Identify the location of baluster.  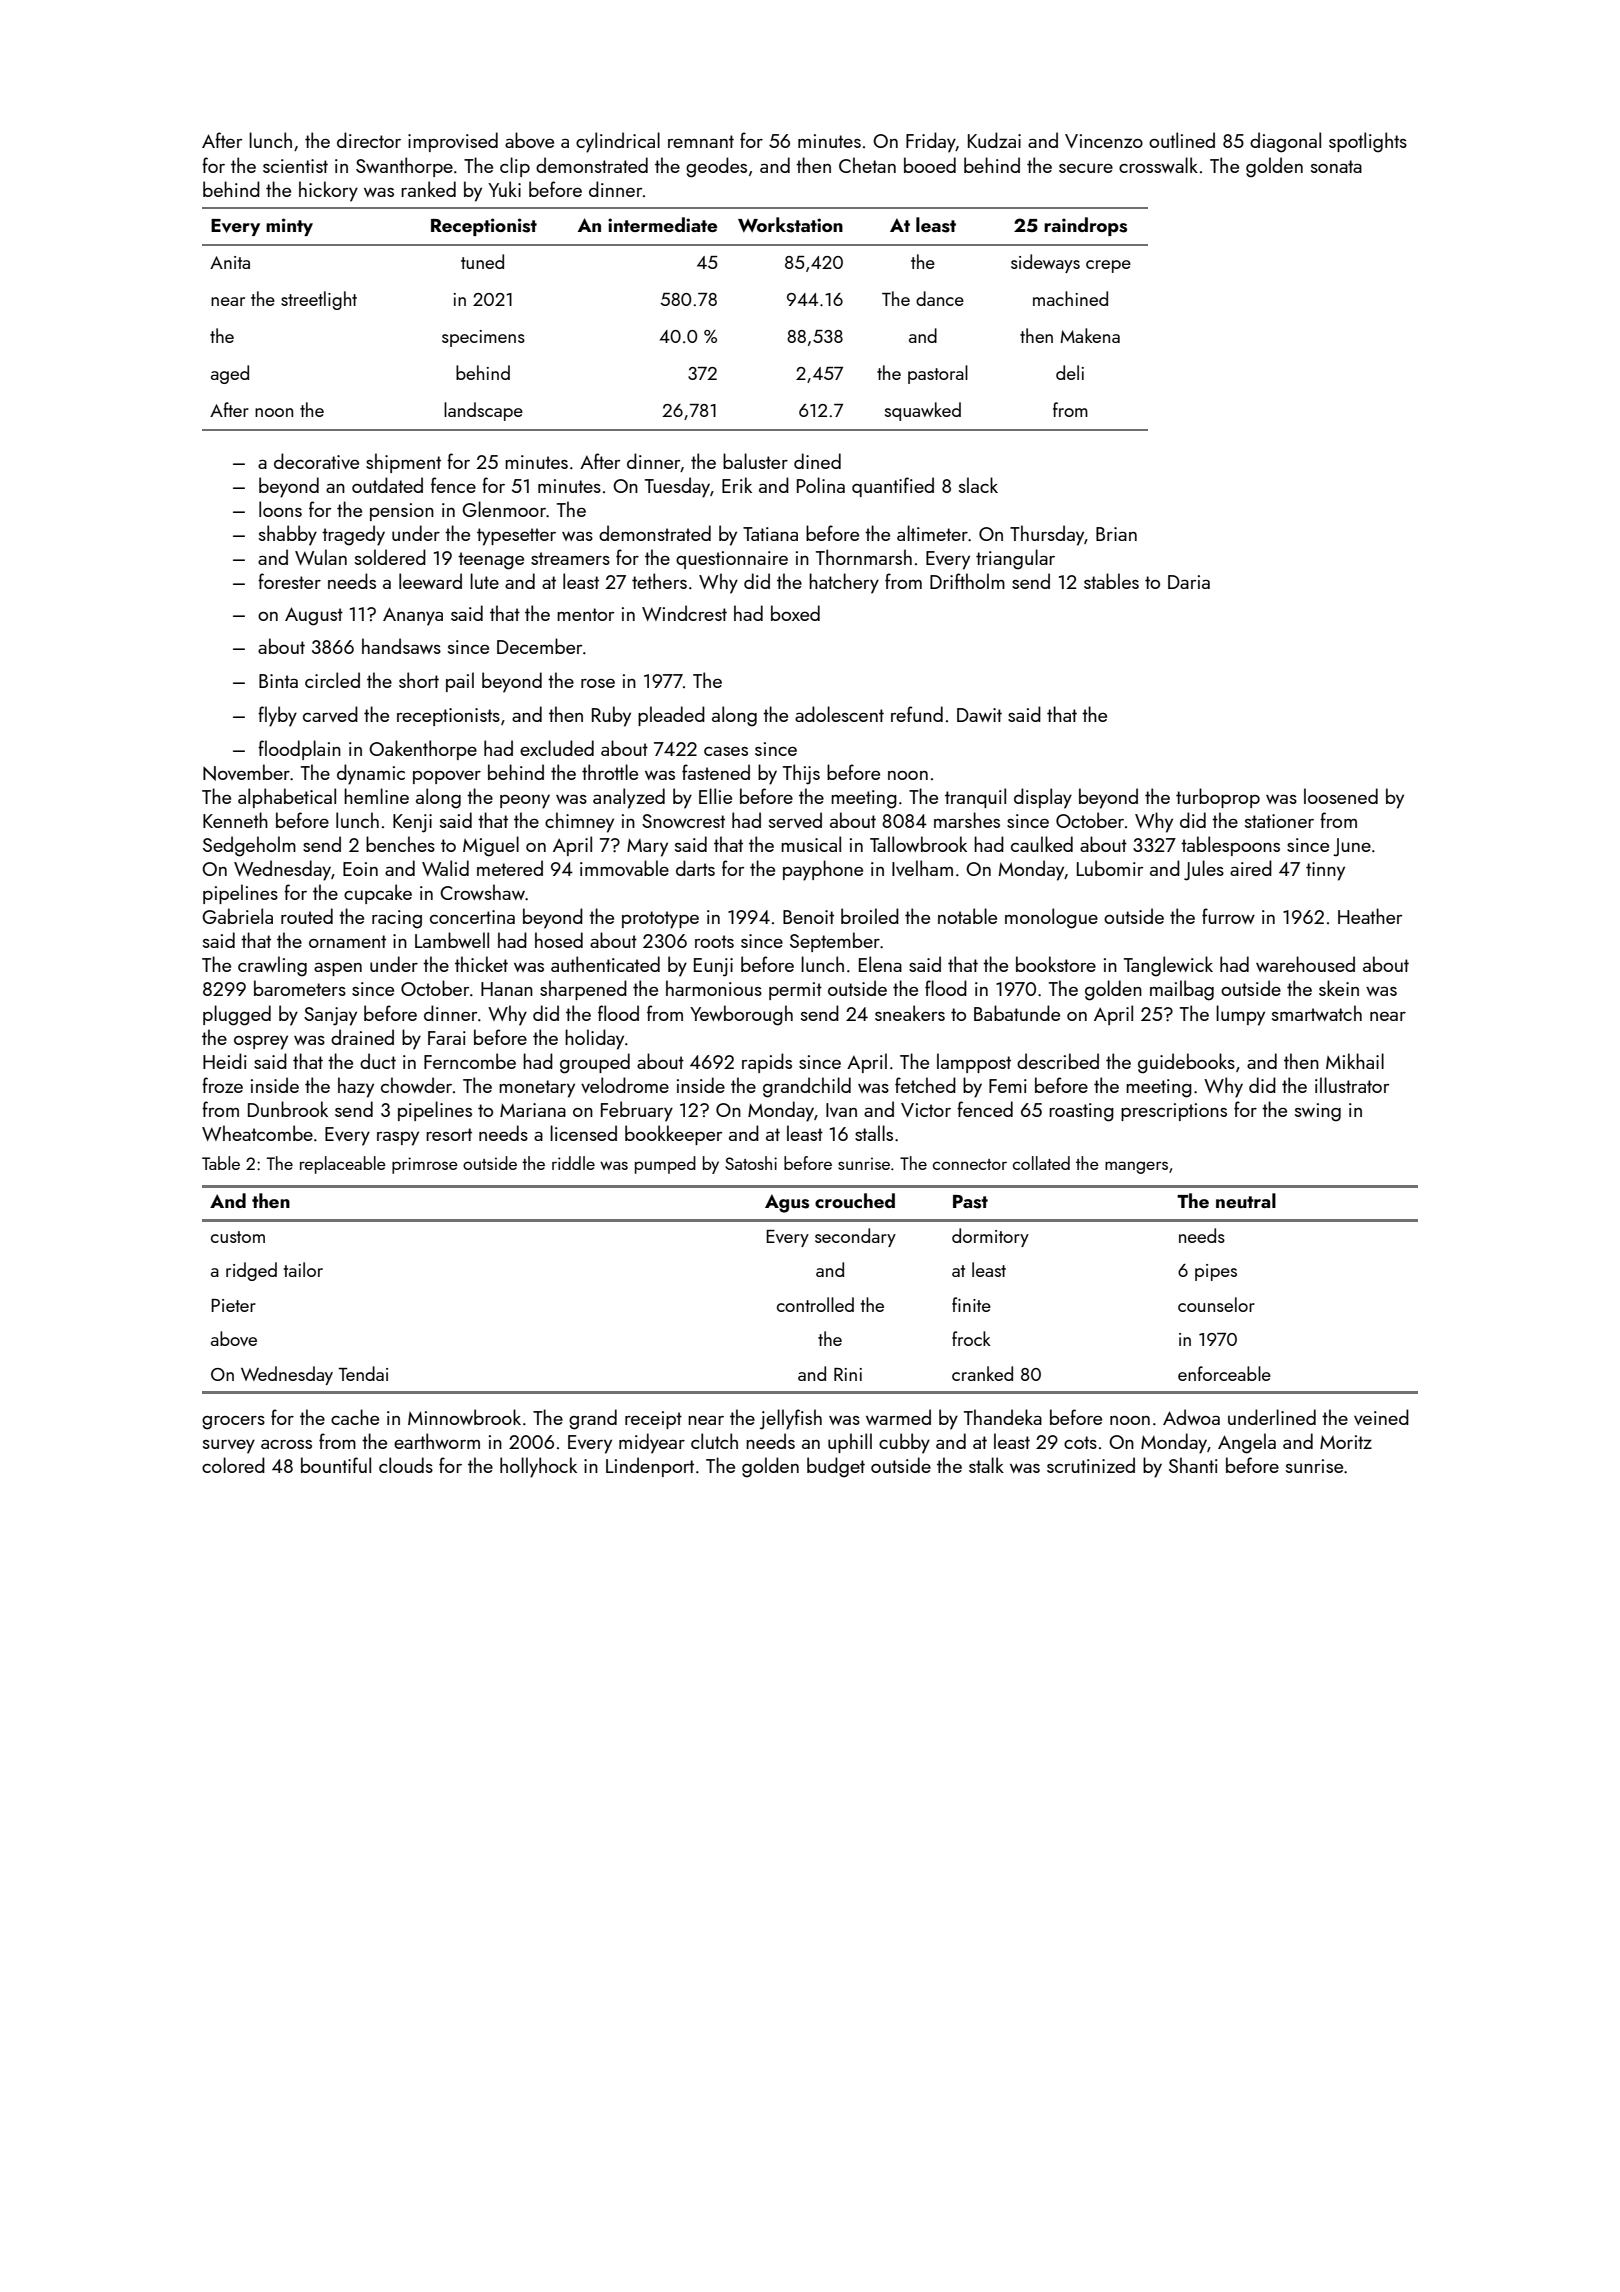
(755, 461).
